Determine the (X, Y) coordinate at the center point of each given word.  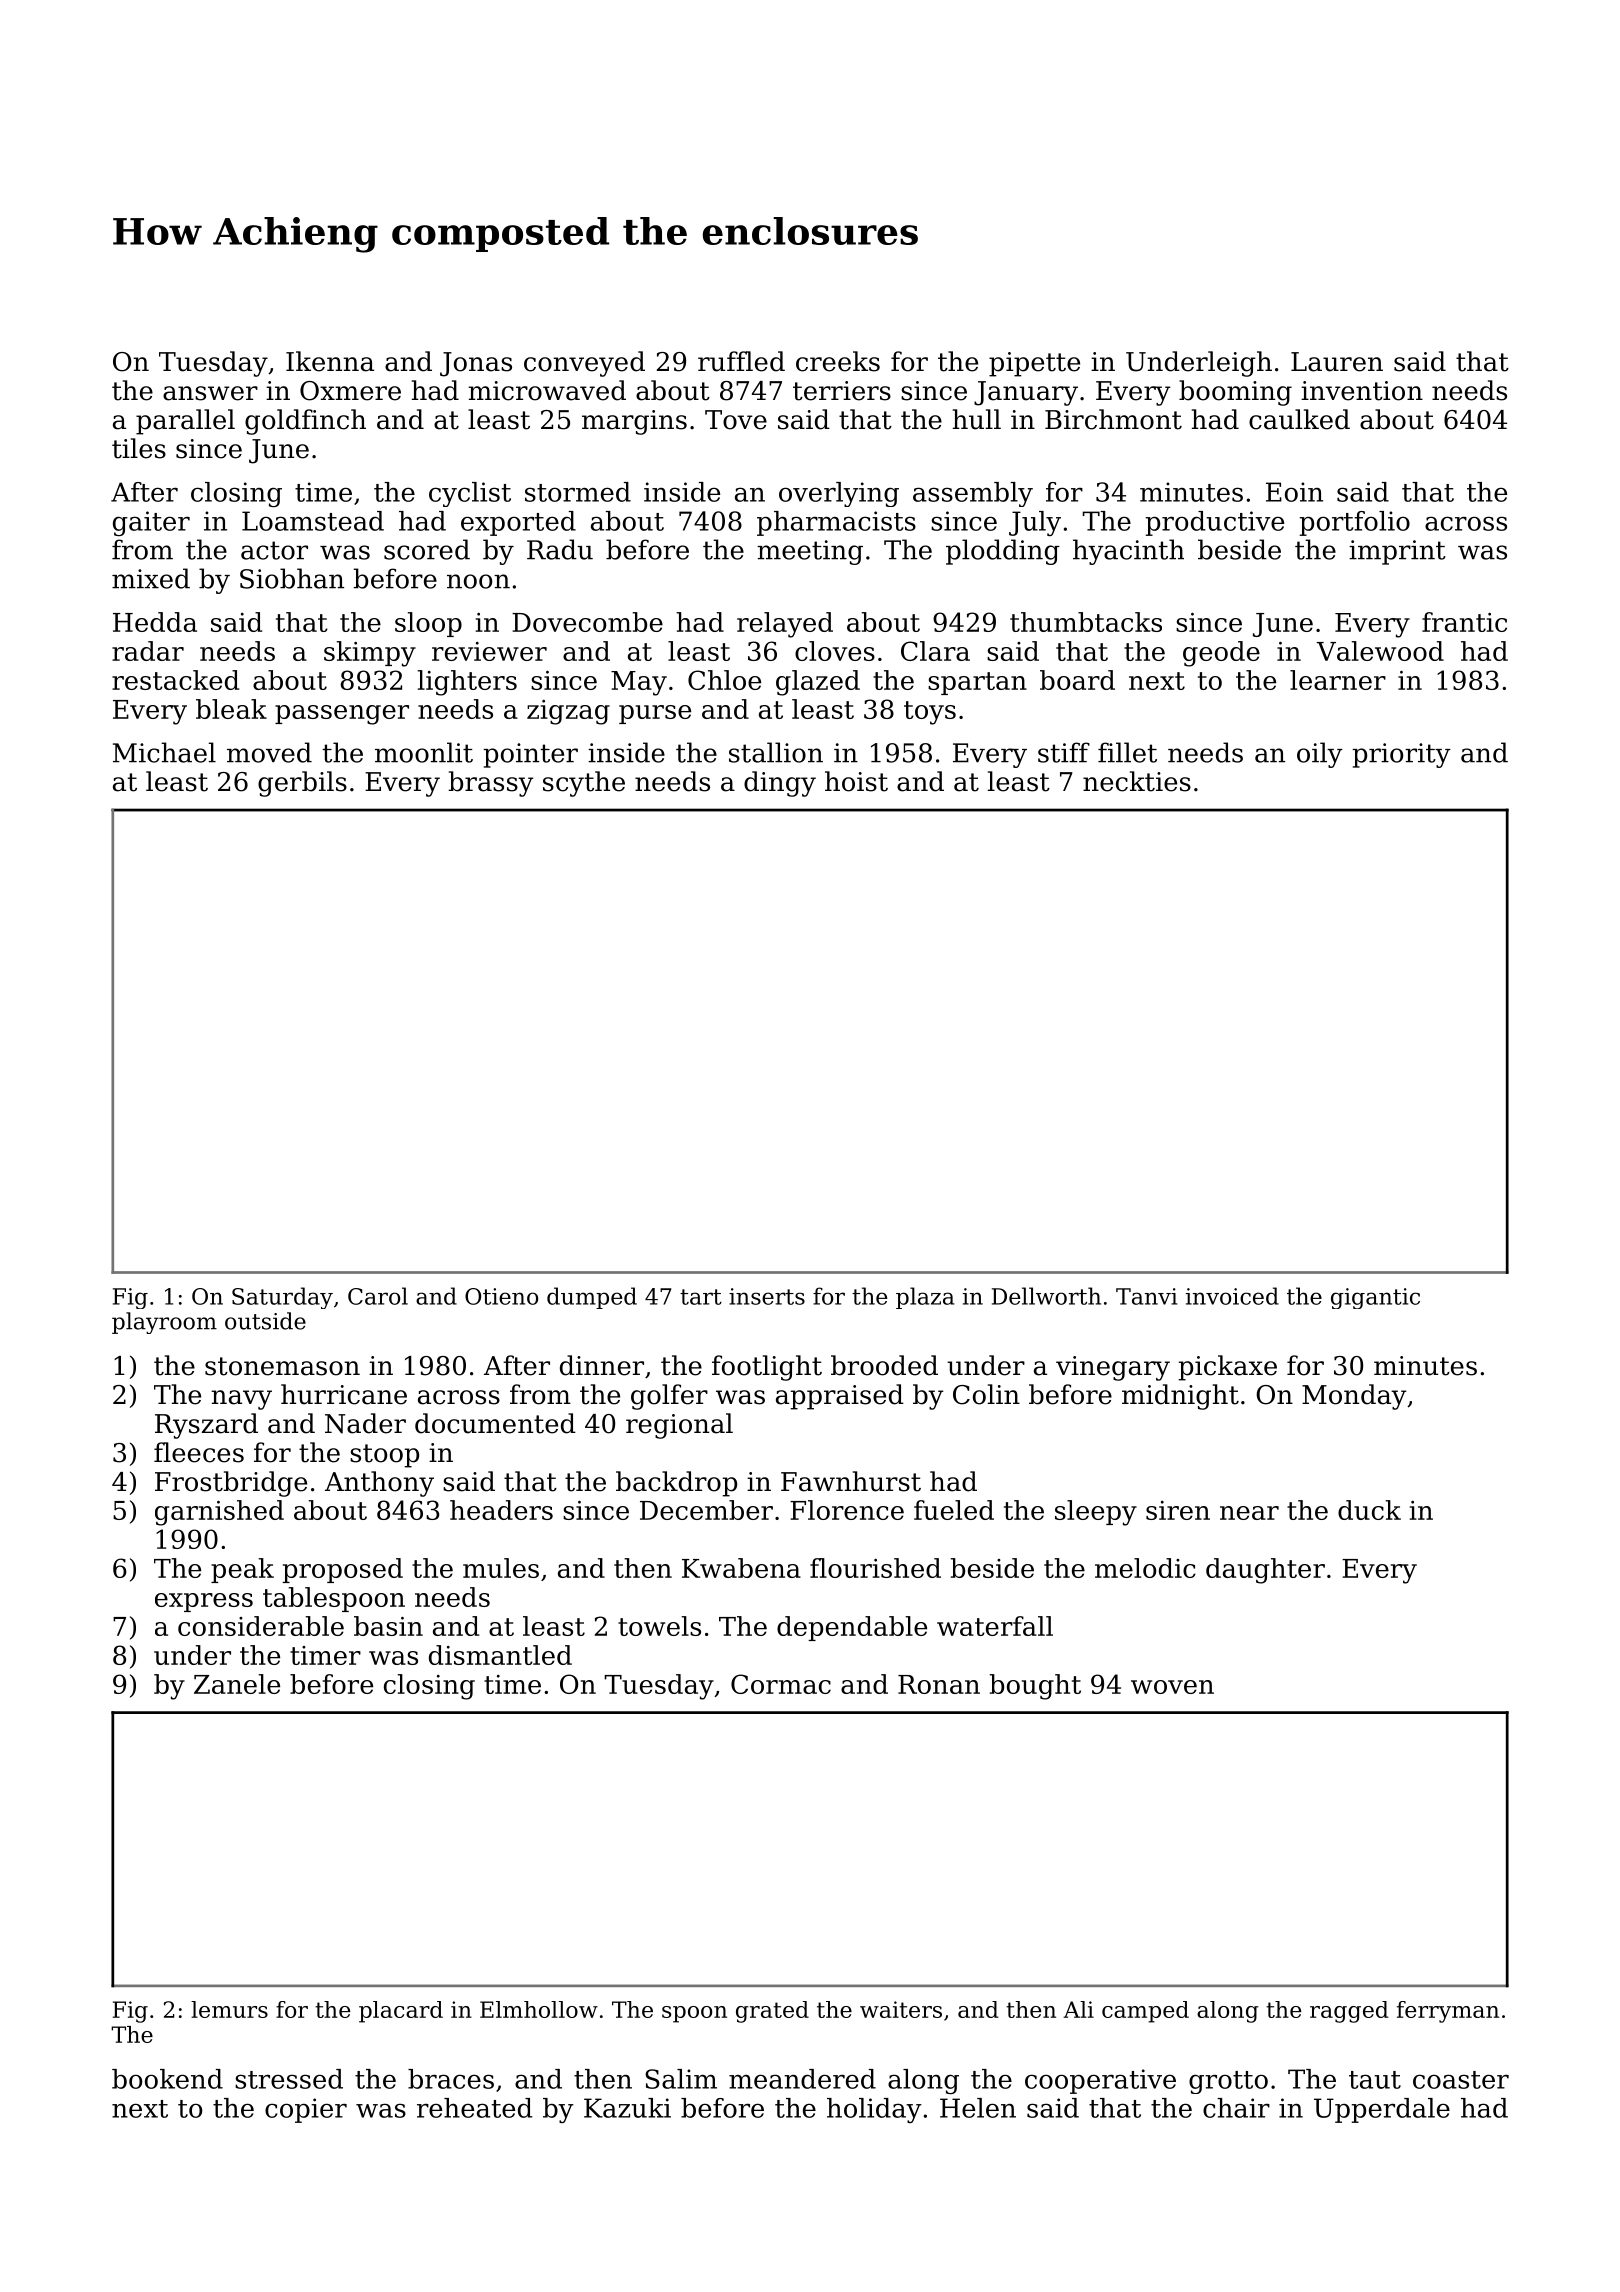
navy (241, 1400)
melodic (1145, 1568)
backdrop (676, 1484)
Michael (164, 752)
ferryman (1448, 2012)
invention (1362, 391)
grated (772, 2012)
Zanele (237, 1684)
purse (655, 714)
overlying (839, 494)
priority (1401, 755)
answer (210, 393)
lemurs (229, 2009)
